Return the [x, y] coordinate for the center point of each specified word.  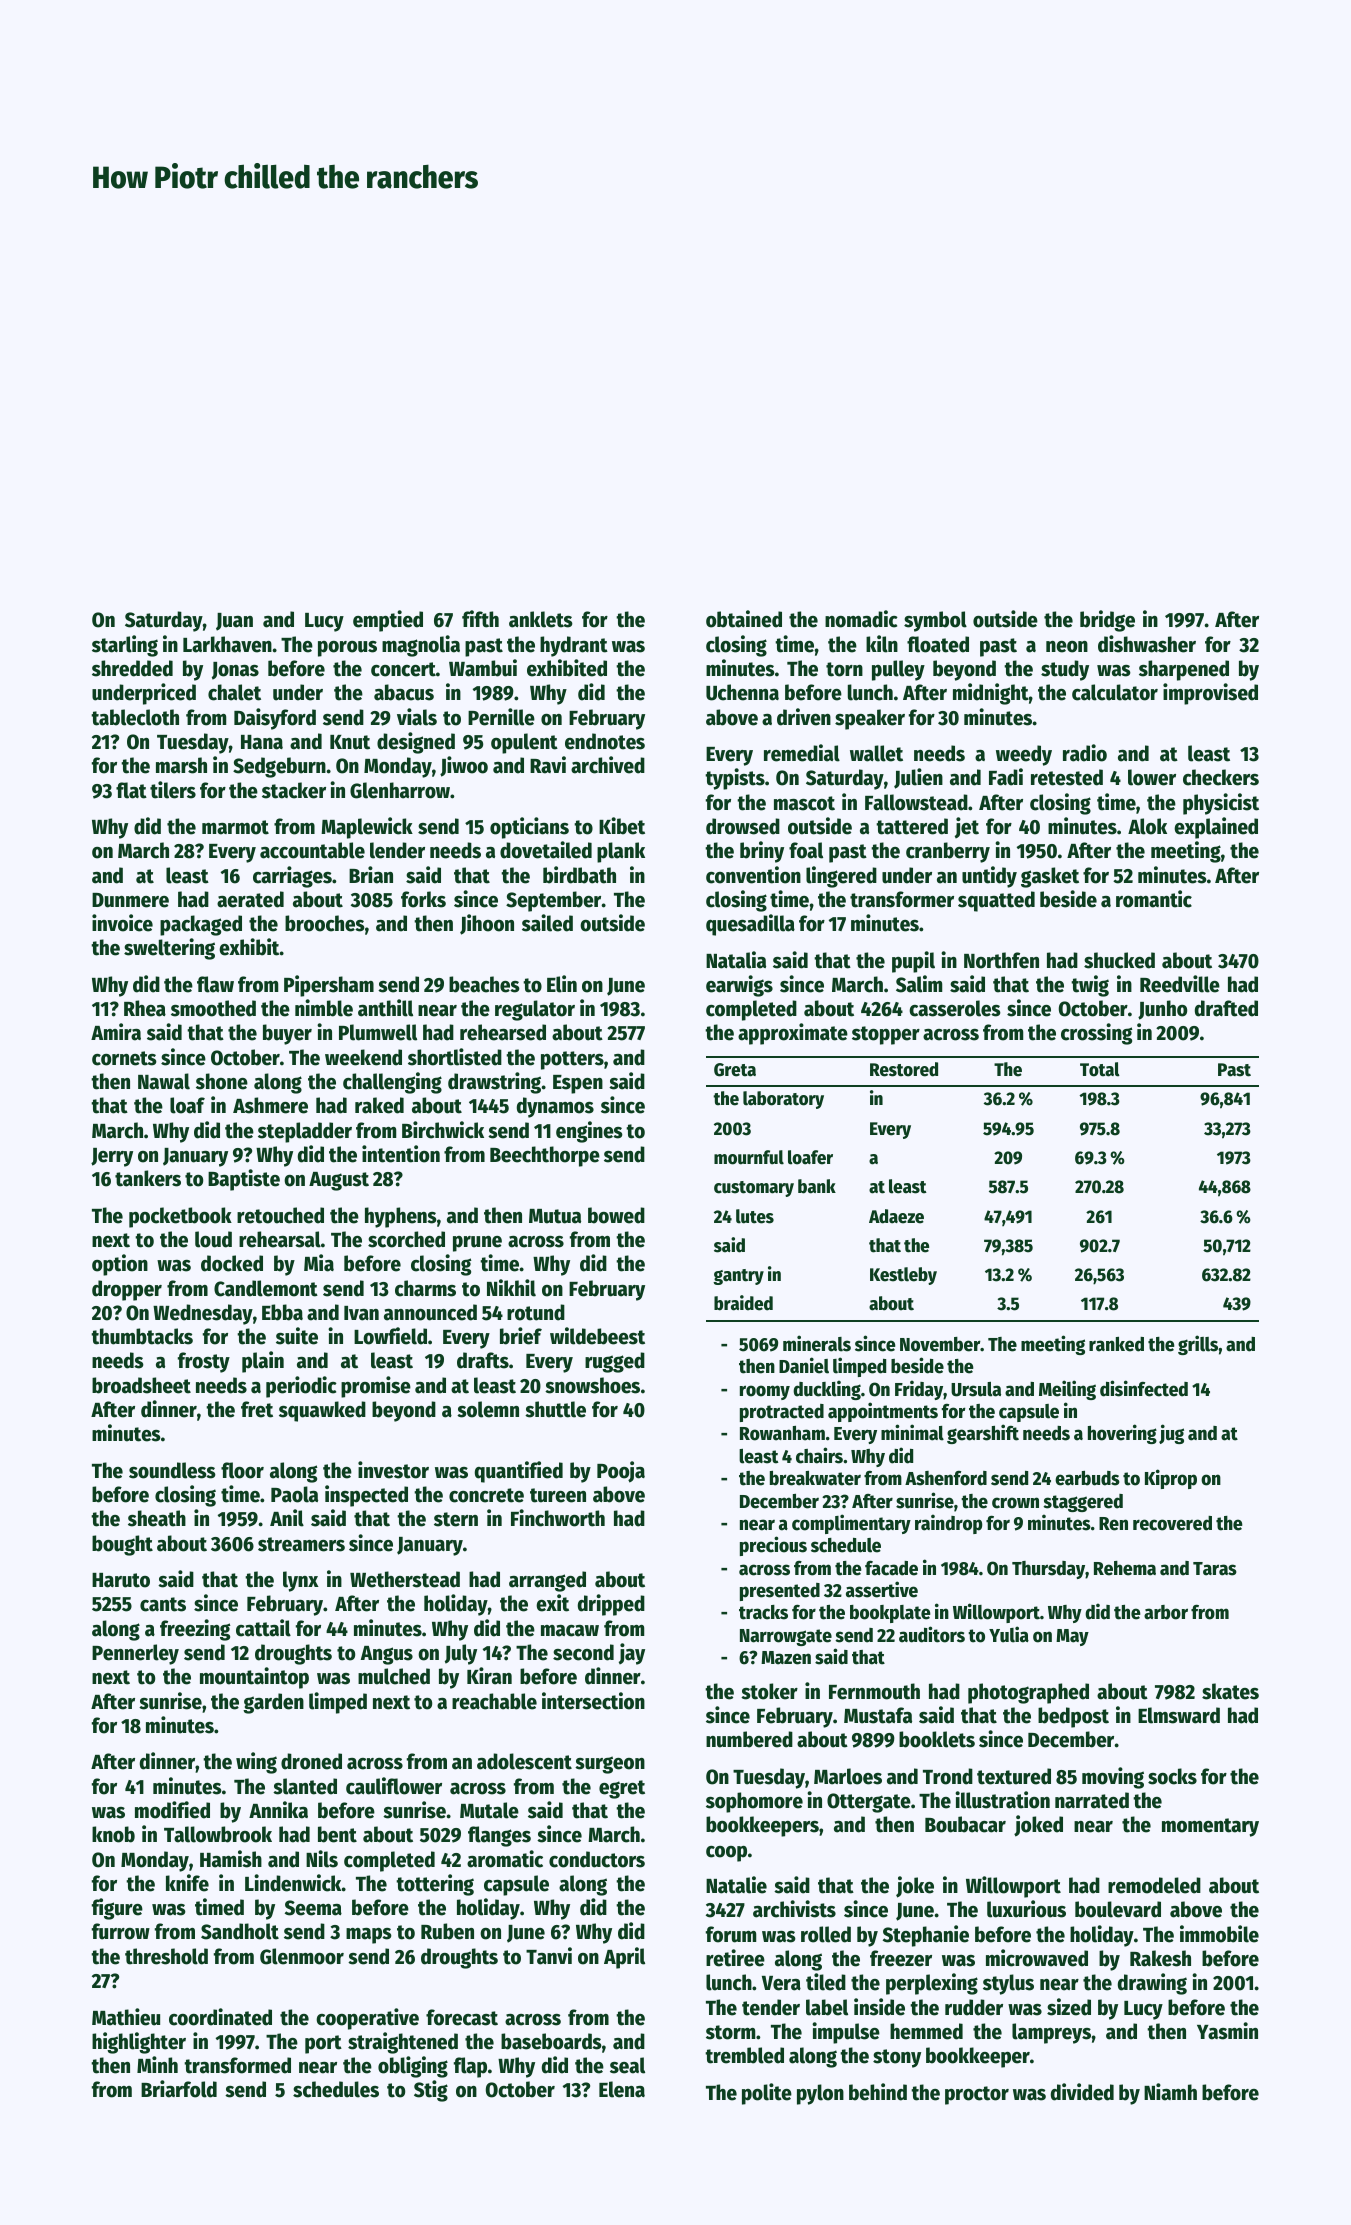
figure [117, 1909]
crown [1015, 1503]
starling [125, 646]
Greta [735, 1070]
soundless [172, 1470]
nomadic [861, 619]
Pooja [621, 1472]
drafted [1226, 1008]
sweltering [169, 949]
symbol [935, 621]
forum [731, 1934]
